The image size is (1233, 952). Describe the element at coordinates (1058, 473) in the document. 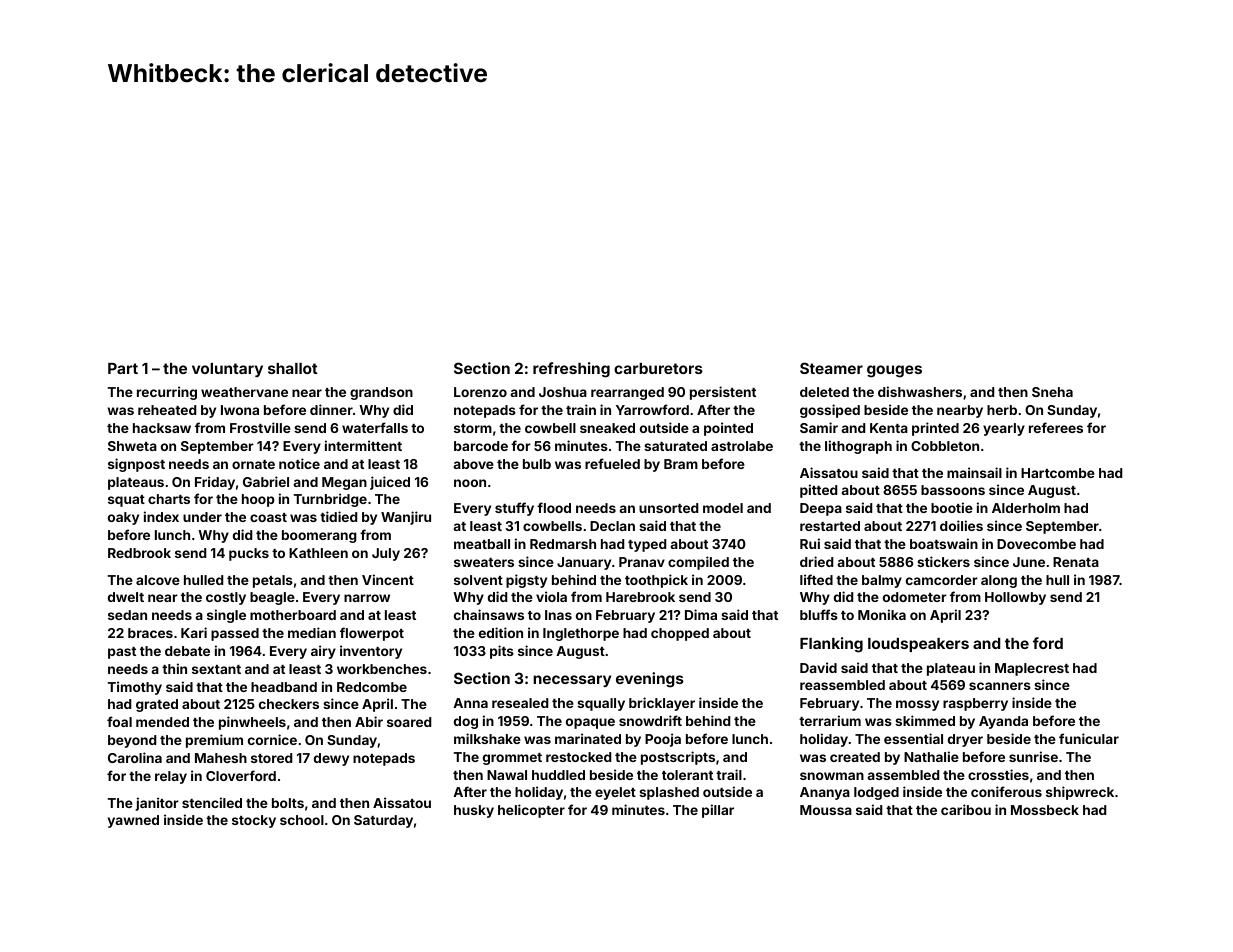

I see `Hartcombe` at that location.
